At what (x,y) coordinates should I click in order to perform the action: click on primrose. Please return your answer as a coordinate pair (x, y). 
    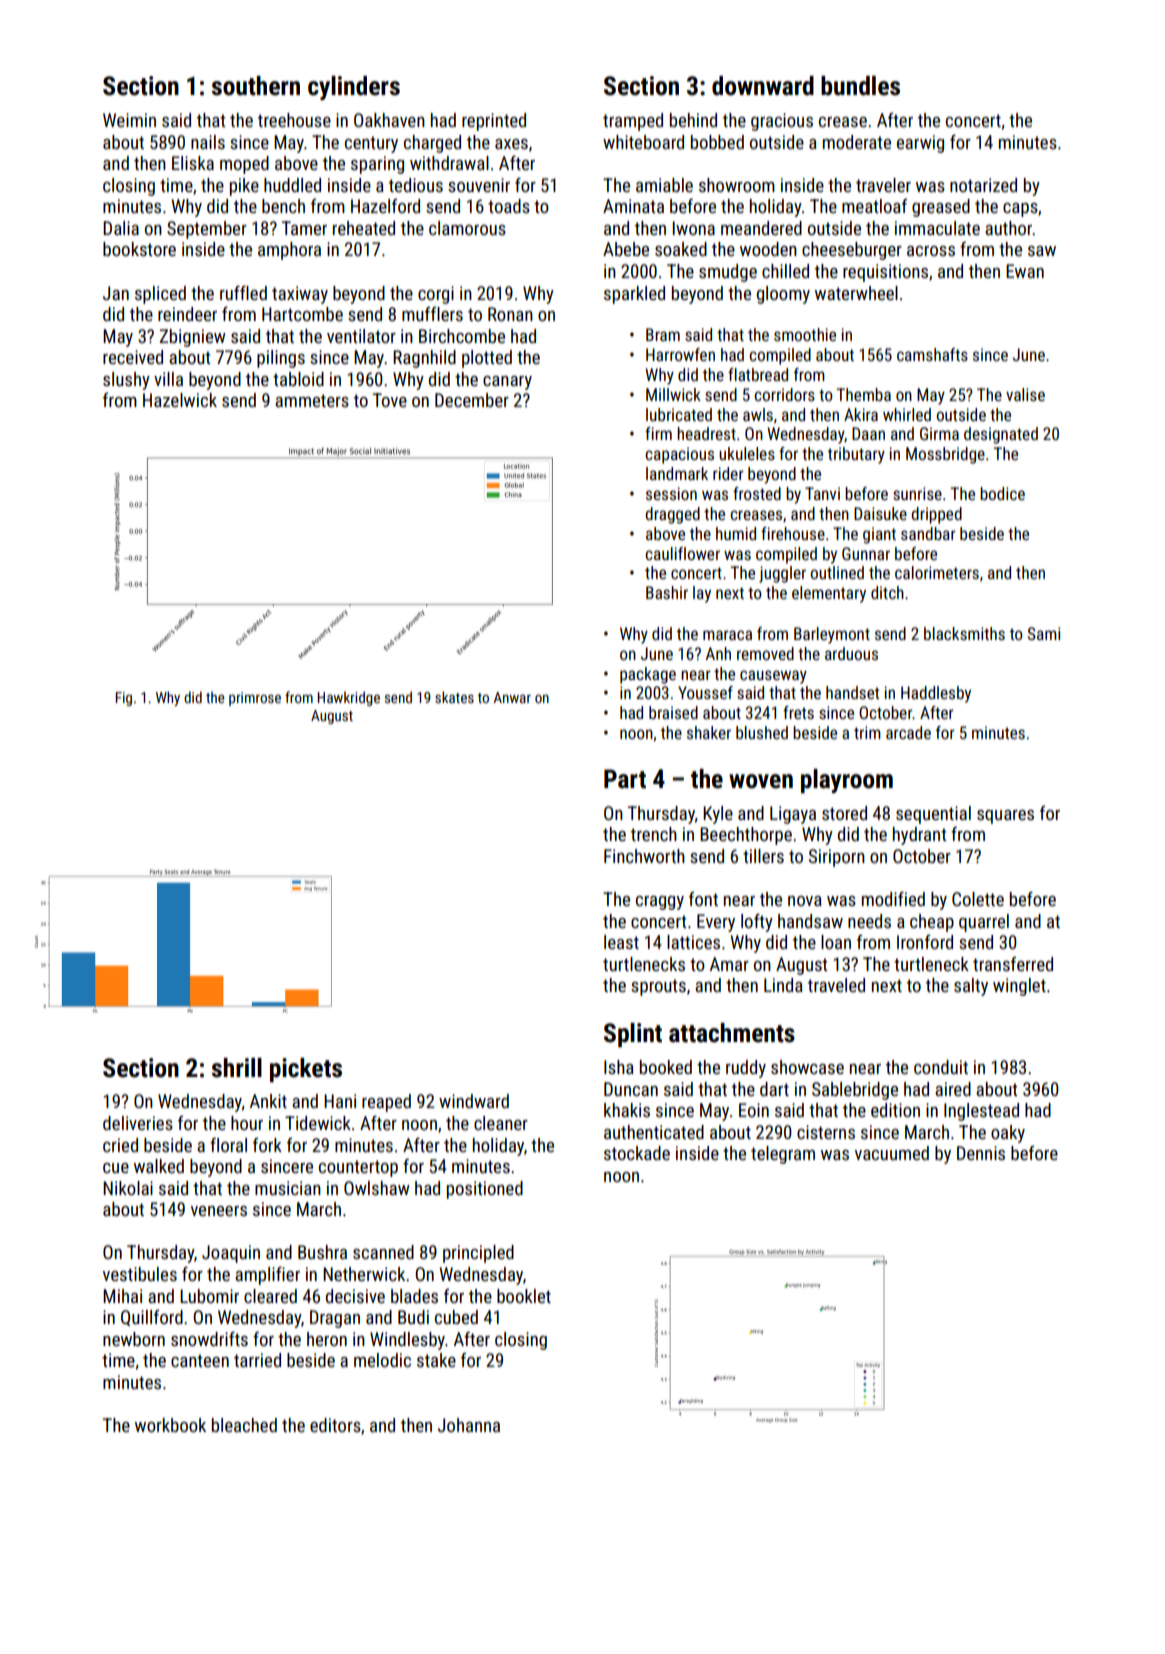
    Looking at the image, I should click on (255, 699).
